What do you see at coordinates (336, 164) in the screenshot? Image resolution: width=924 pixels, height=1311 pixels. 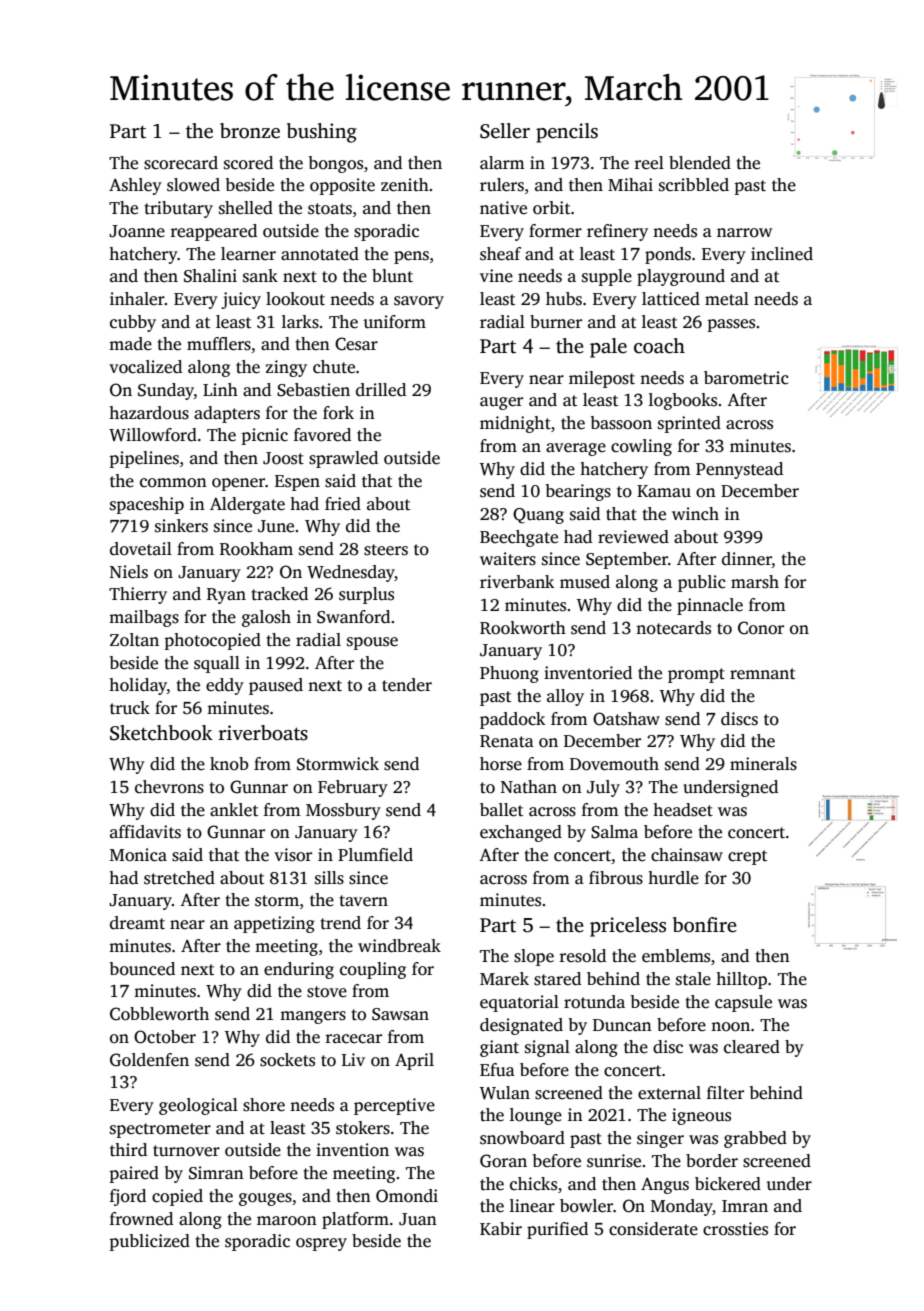 I see `bongos` at bounding box center [336, 164].
